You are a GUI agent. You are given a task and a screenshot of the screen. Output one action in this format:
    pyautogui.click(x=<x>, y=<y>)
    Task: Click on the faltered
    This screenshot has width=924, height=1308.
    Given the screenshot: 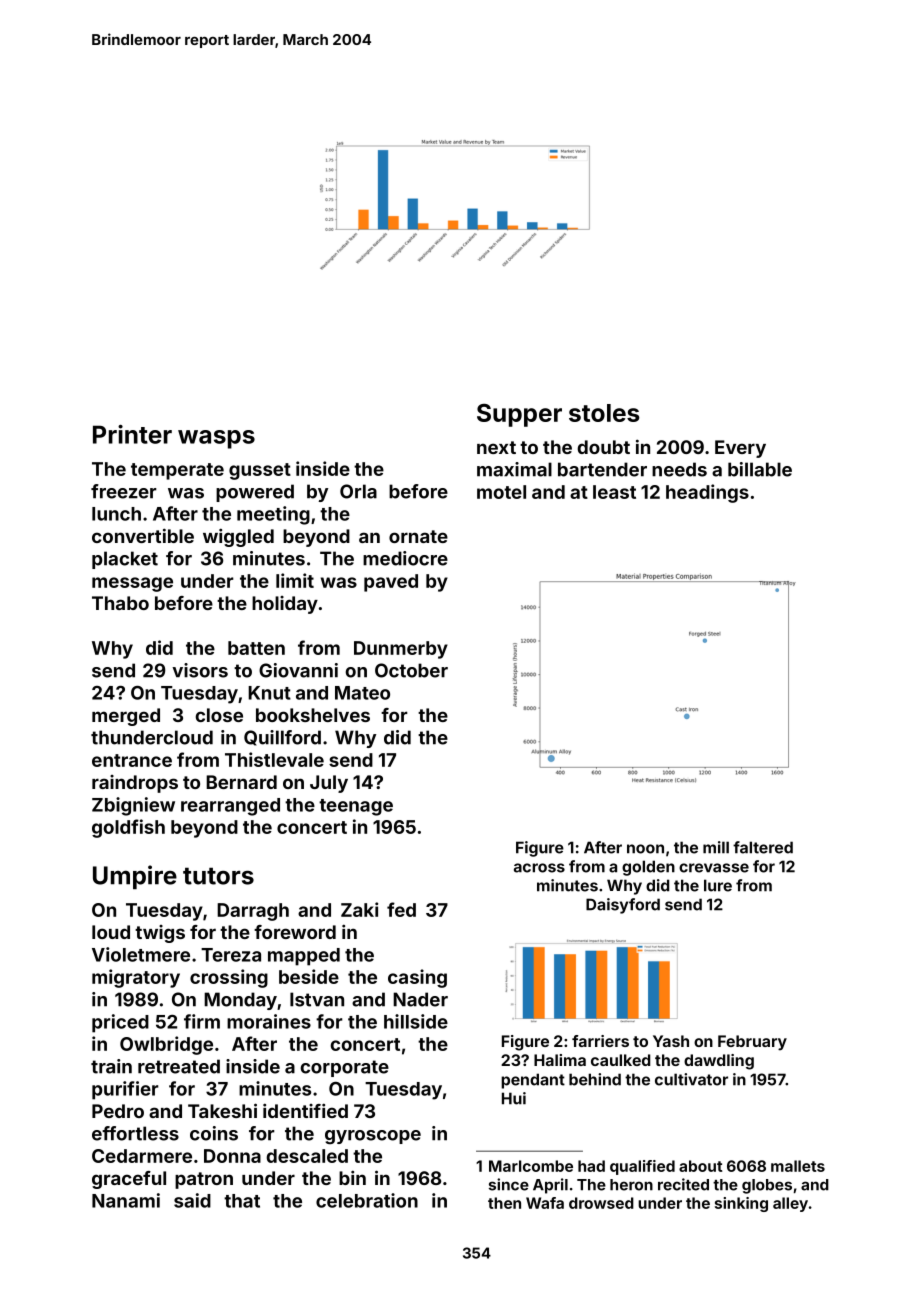 What is the action you would take?
    pyautogui.click(x=763, y=847)
